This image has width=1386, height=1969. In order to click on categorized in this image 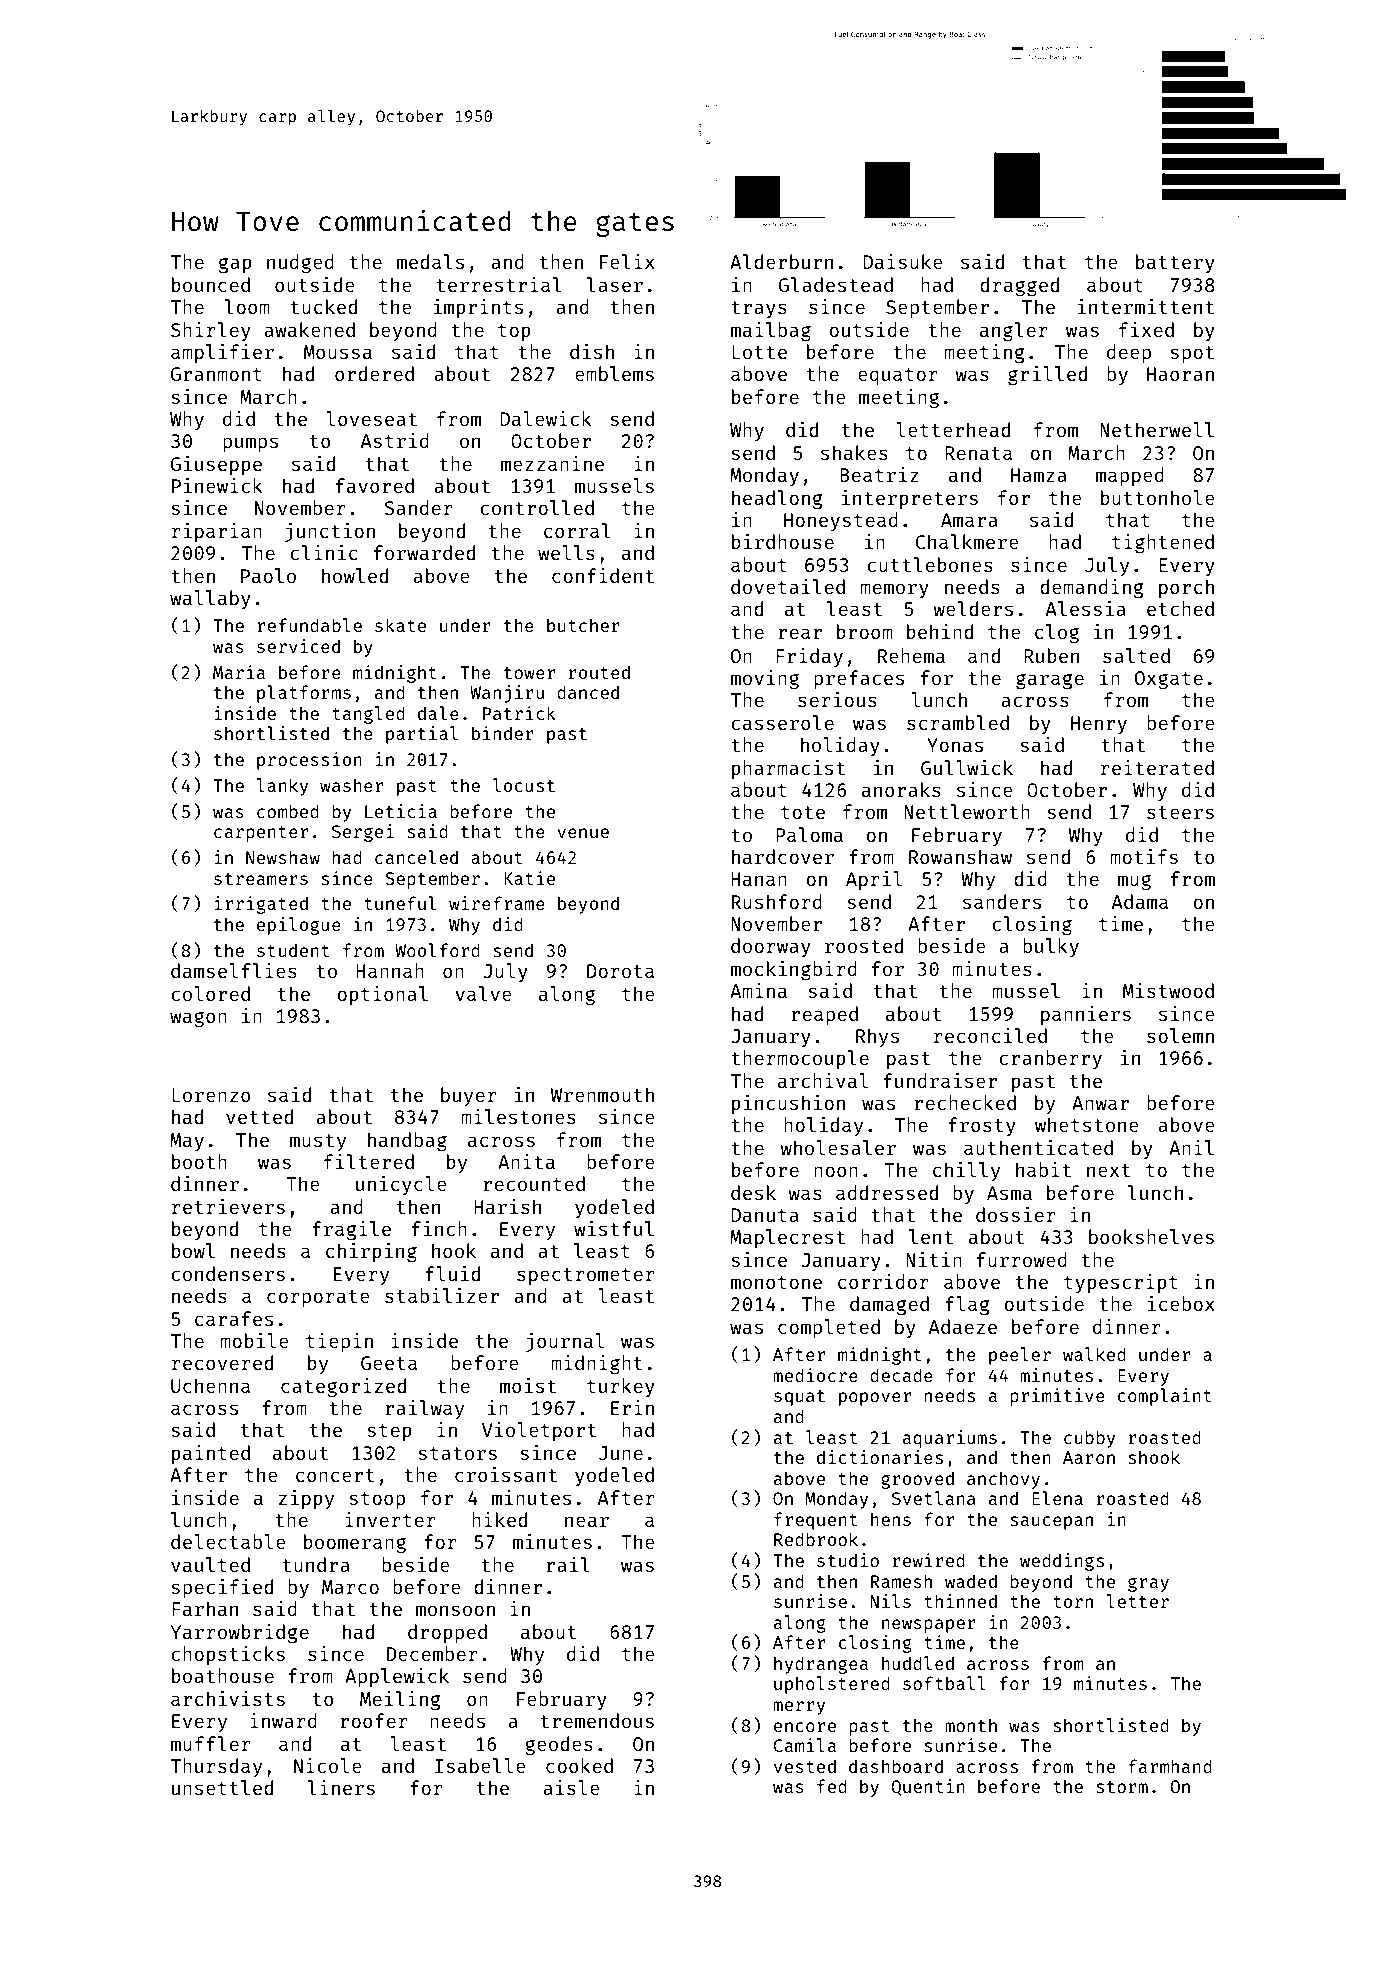, I will do `click(343, 1388)`.
